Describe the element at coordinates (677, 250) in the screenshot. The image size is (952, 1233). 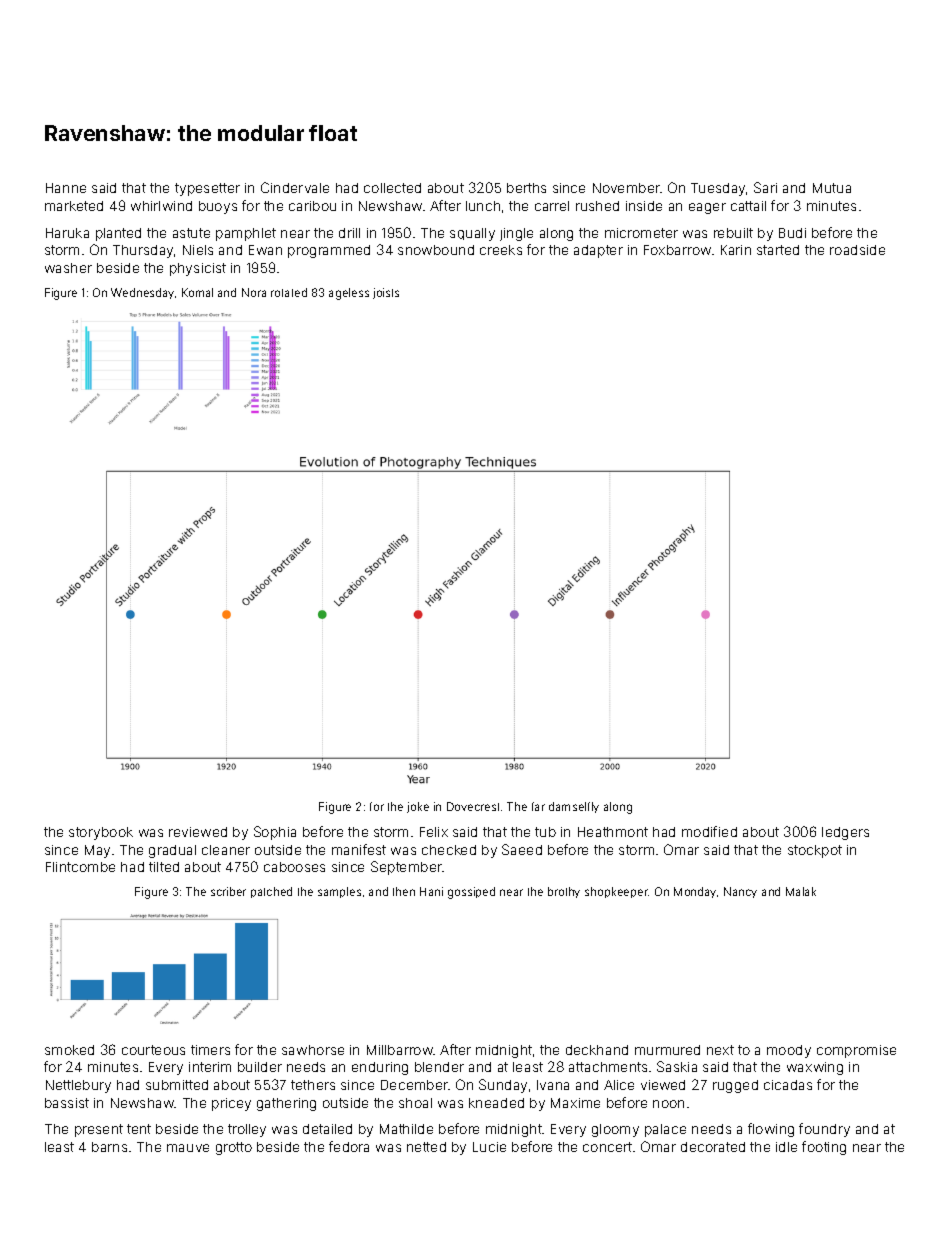
I see `Foxbarrow` at that location.
